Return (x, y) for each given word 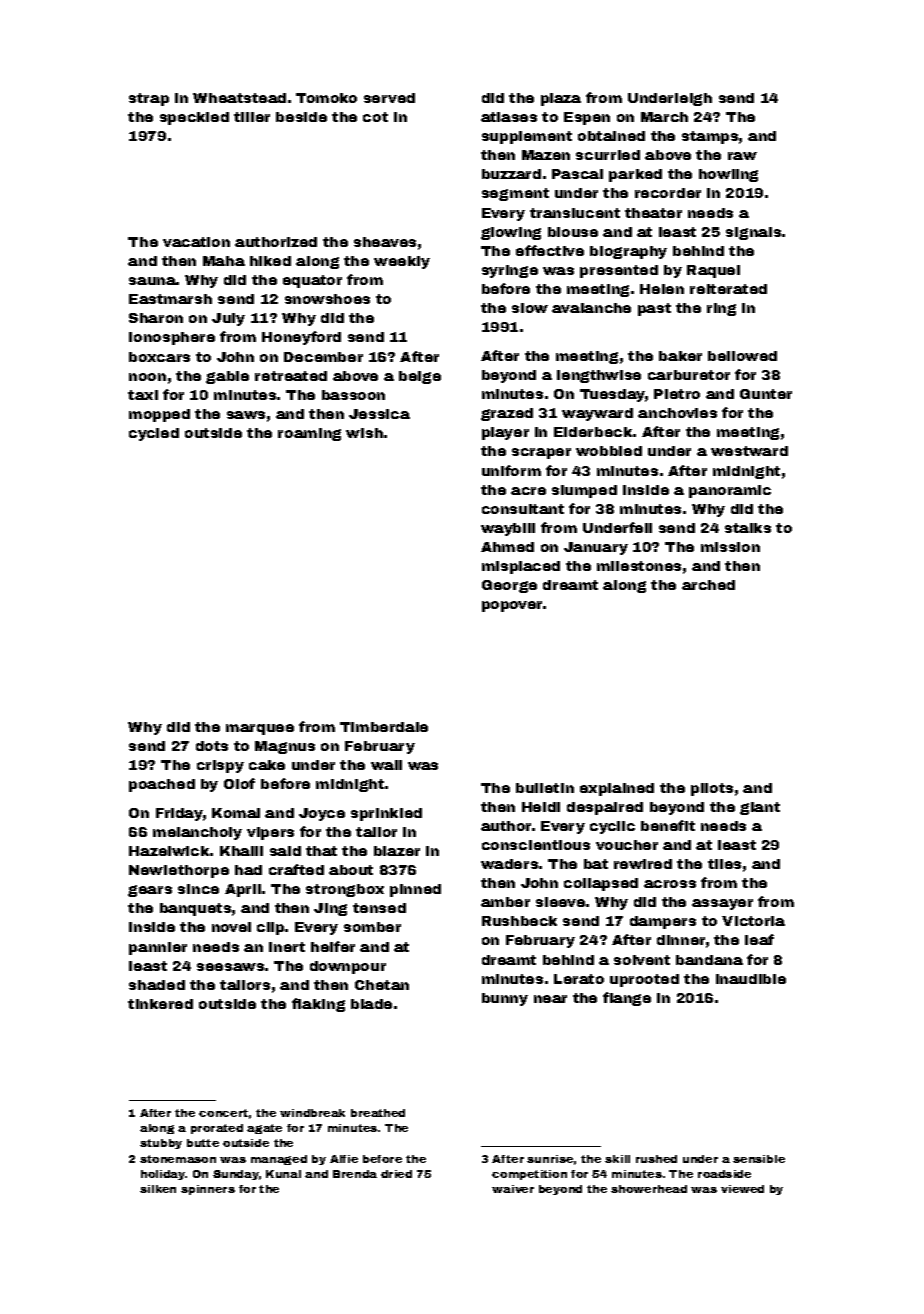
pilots (712, 789)
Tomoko (326, 98)
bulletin (545, 788)
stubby (161, 1144)
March (664, 117)
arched (708, 585)
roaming (309, 434)
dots (212, 746)
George (509, 586)
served (389, 98)
